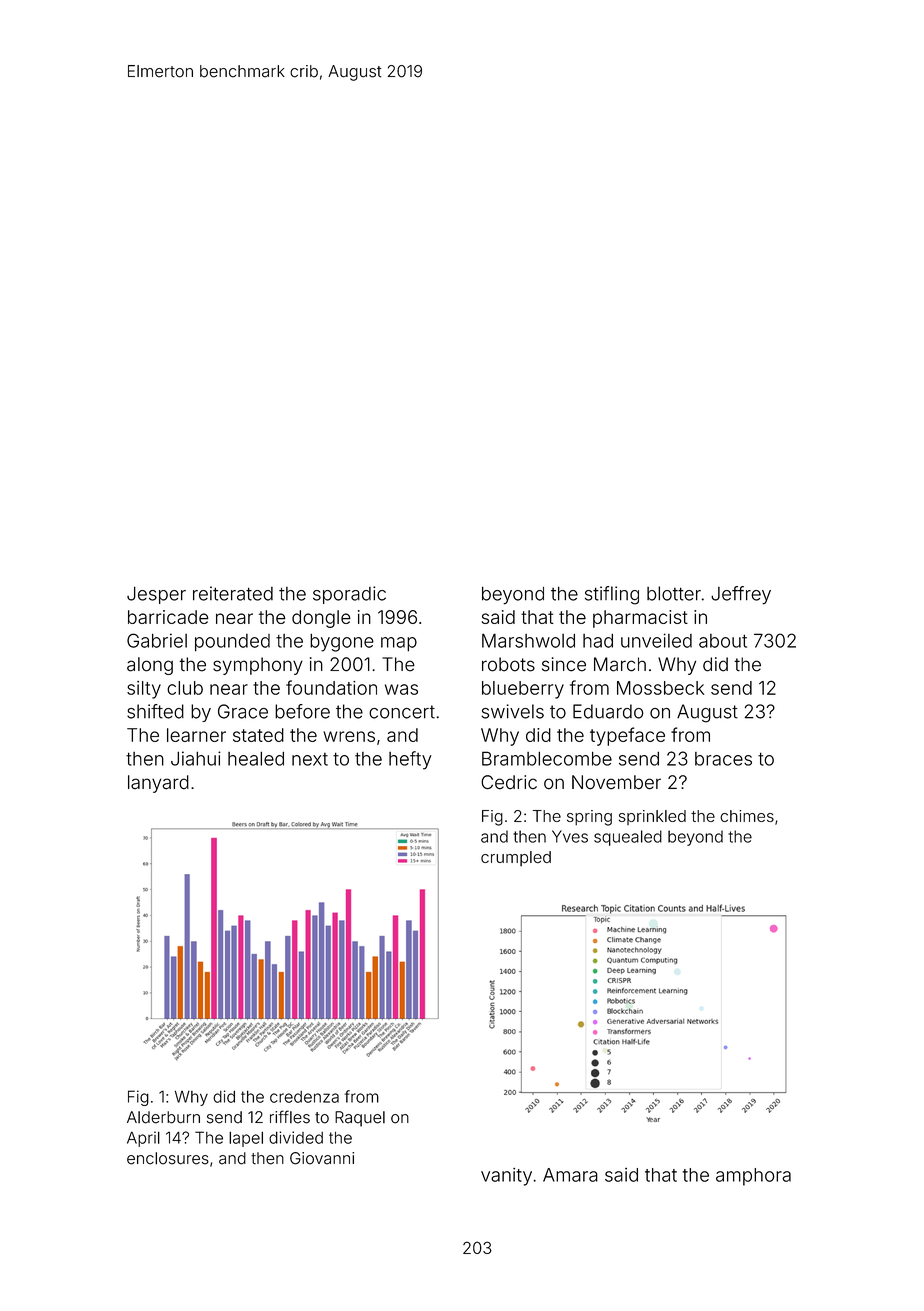 This image has height=1311, width=924. I want to click on enclosures, so click(168, 1158).
